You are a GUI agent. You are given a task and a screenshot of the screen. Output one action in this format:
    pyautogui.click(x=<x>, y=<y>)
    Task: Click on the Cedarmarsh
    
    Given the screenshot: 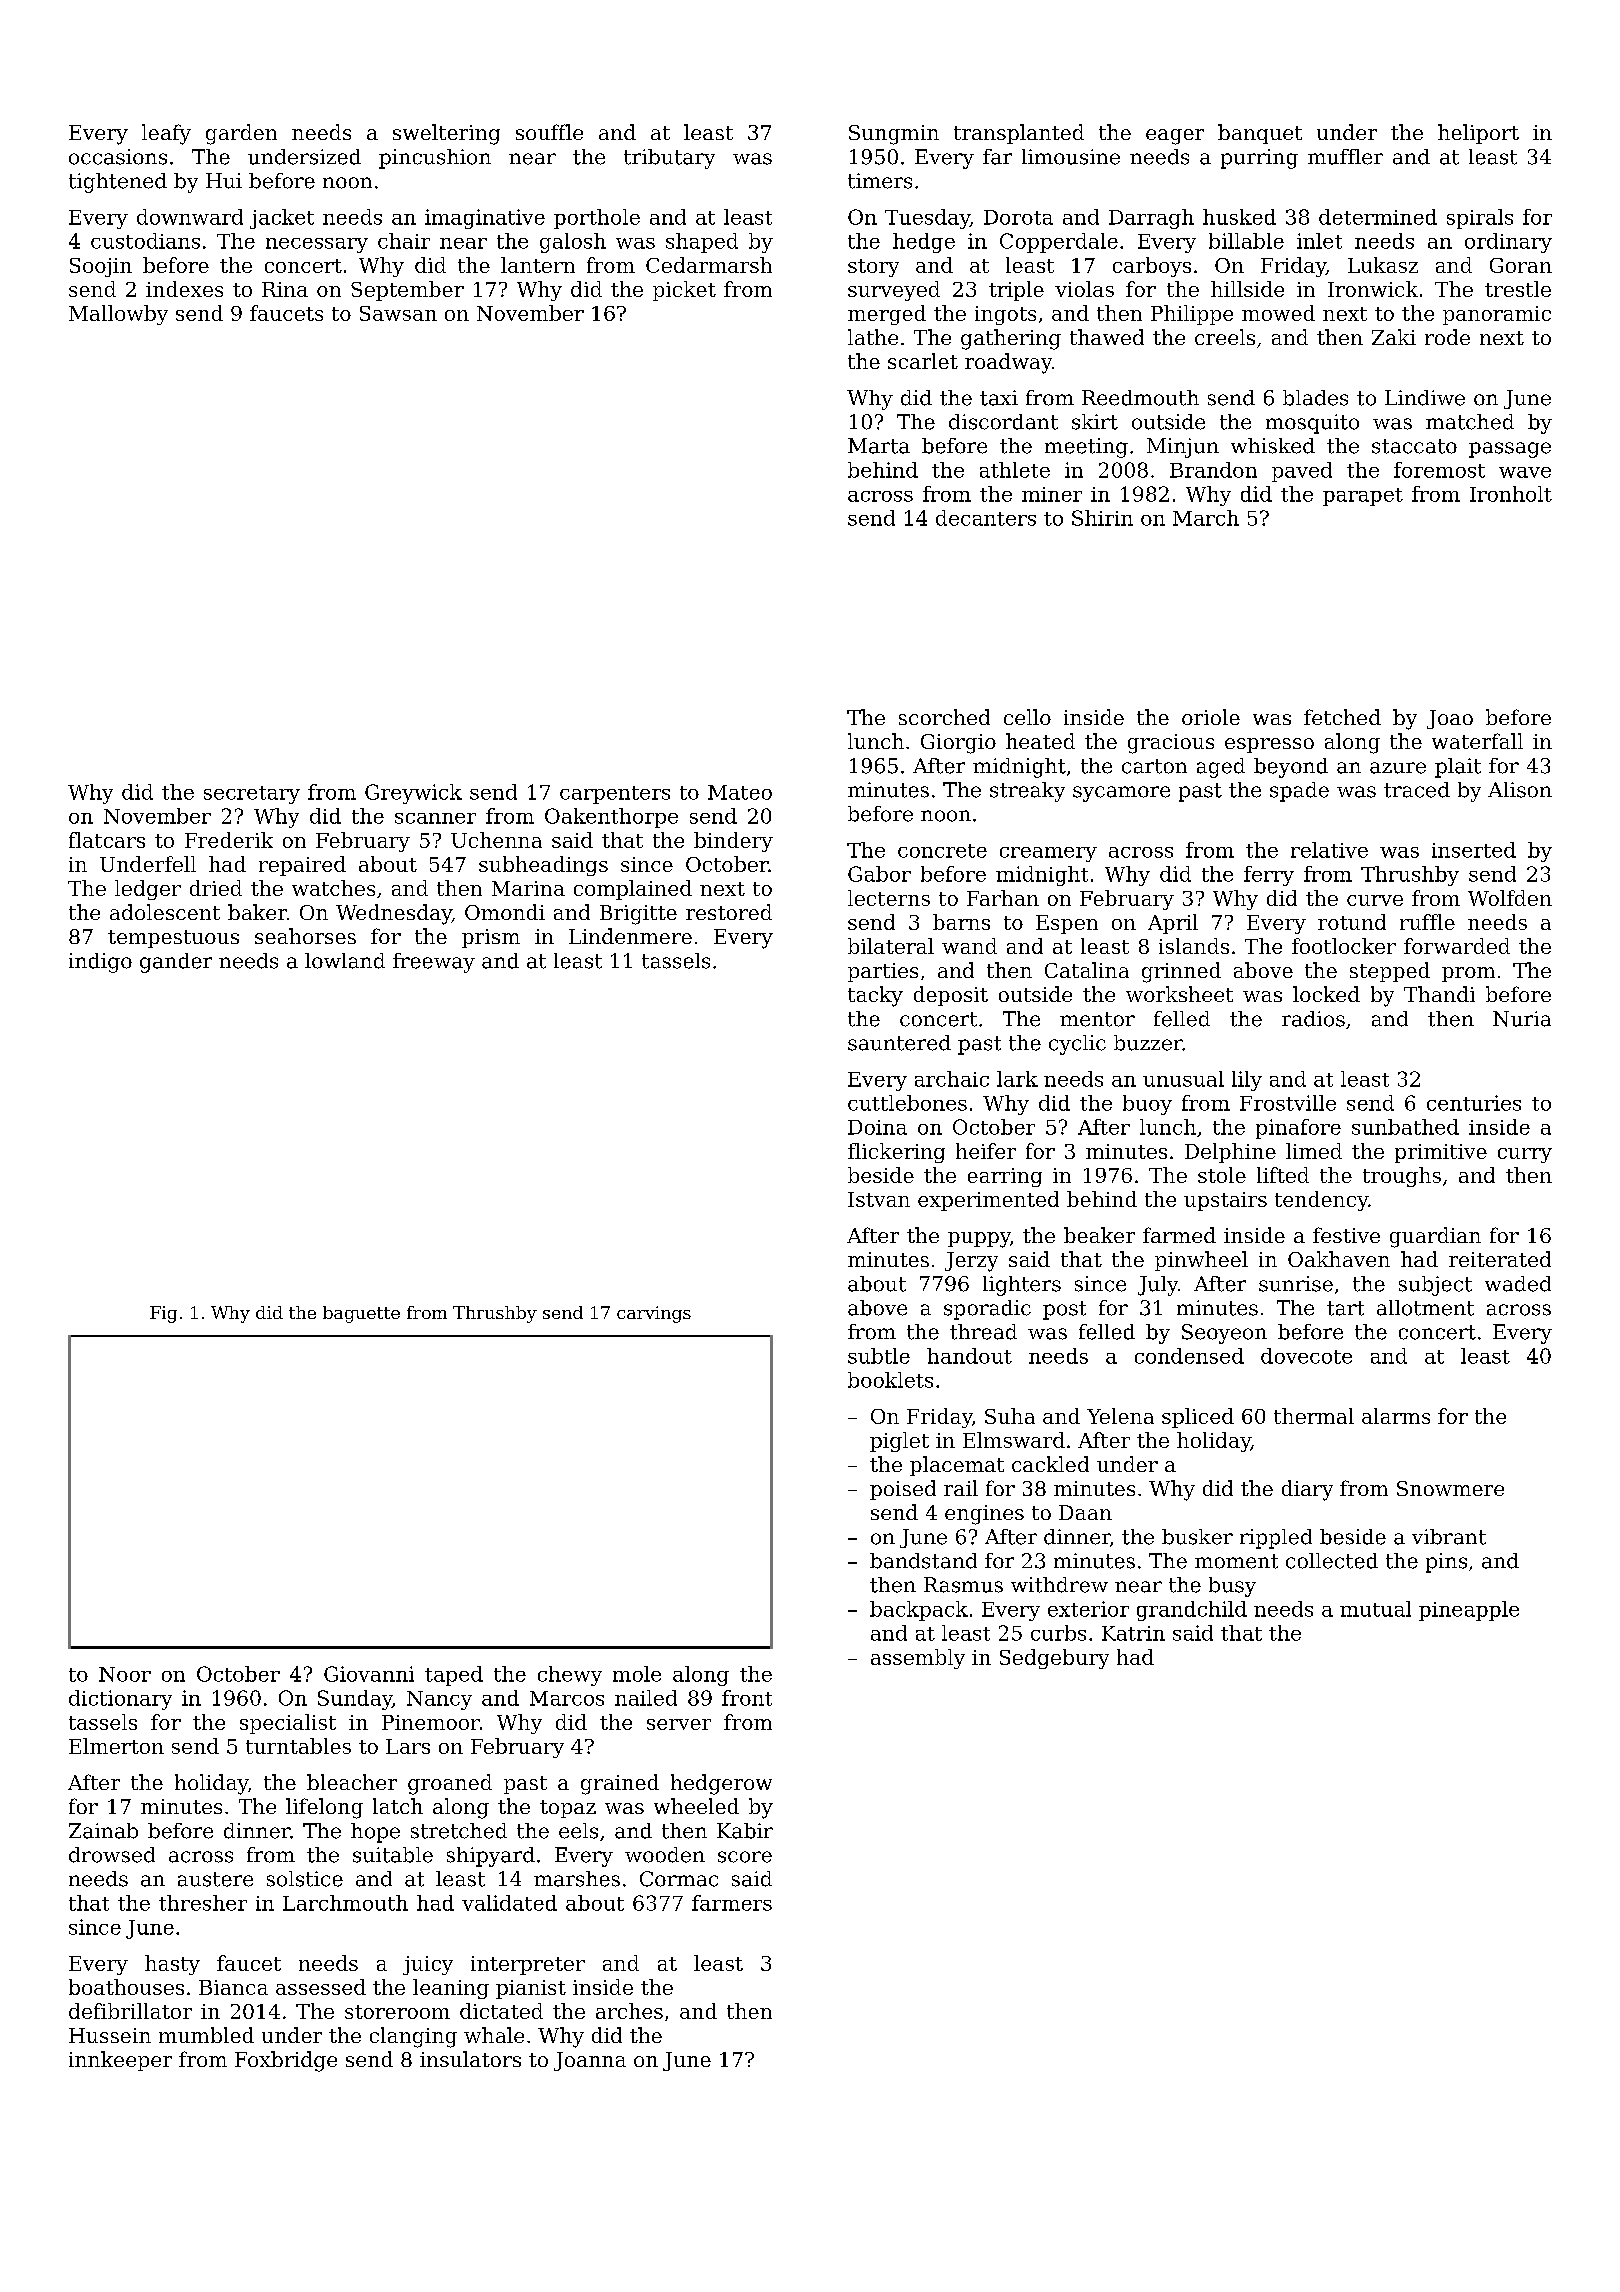 What is the action you would take?
    pyautogui.click(x=709, y=265)
